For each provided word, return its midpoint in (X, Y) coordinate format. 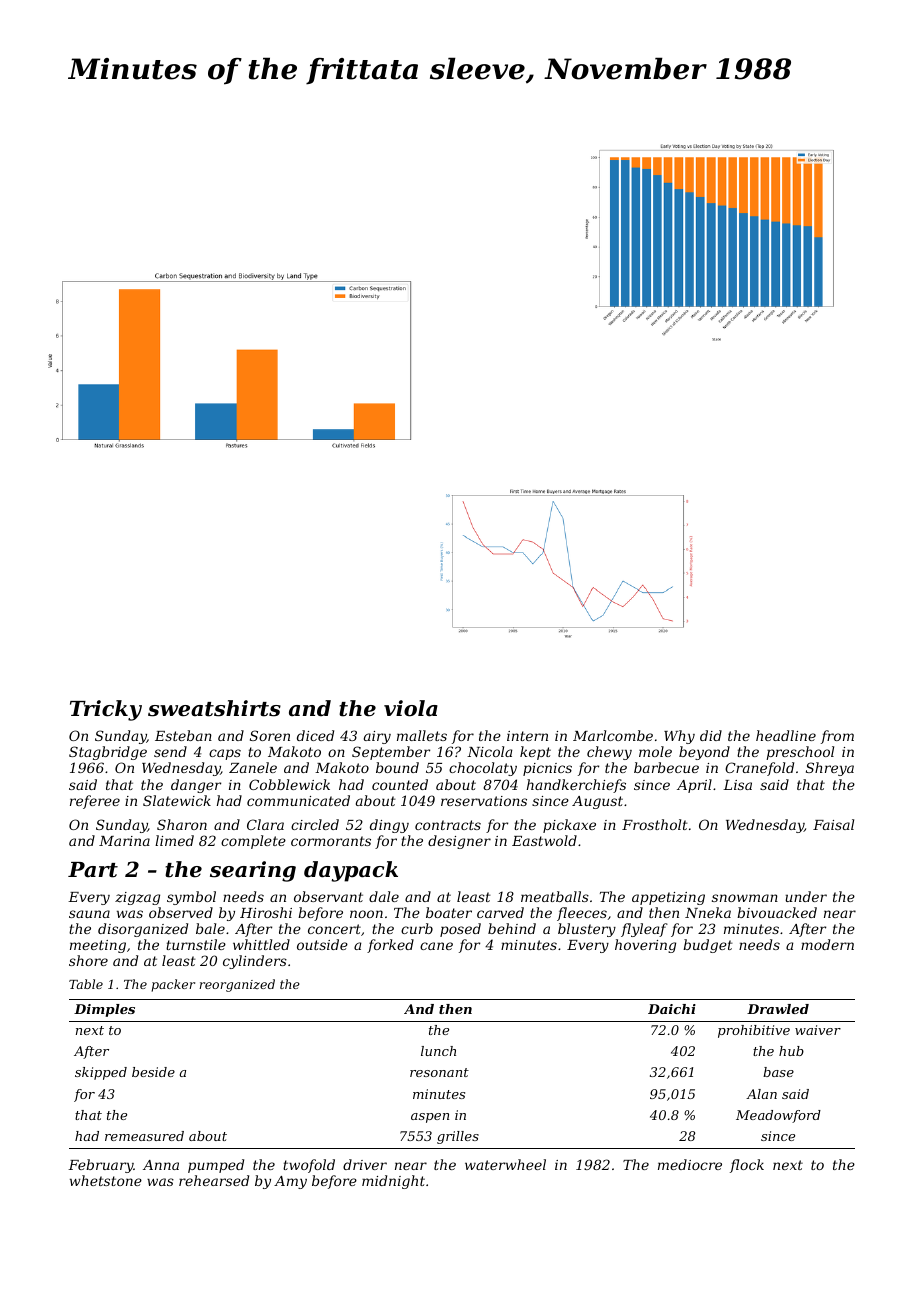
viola (411, 708)
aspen (430, 1118)
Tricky (106, 710)
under (806, 896)
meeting (98, 946)
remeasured (144, 1136)
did (711, 735)
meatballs (555, 896)
